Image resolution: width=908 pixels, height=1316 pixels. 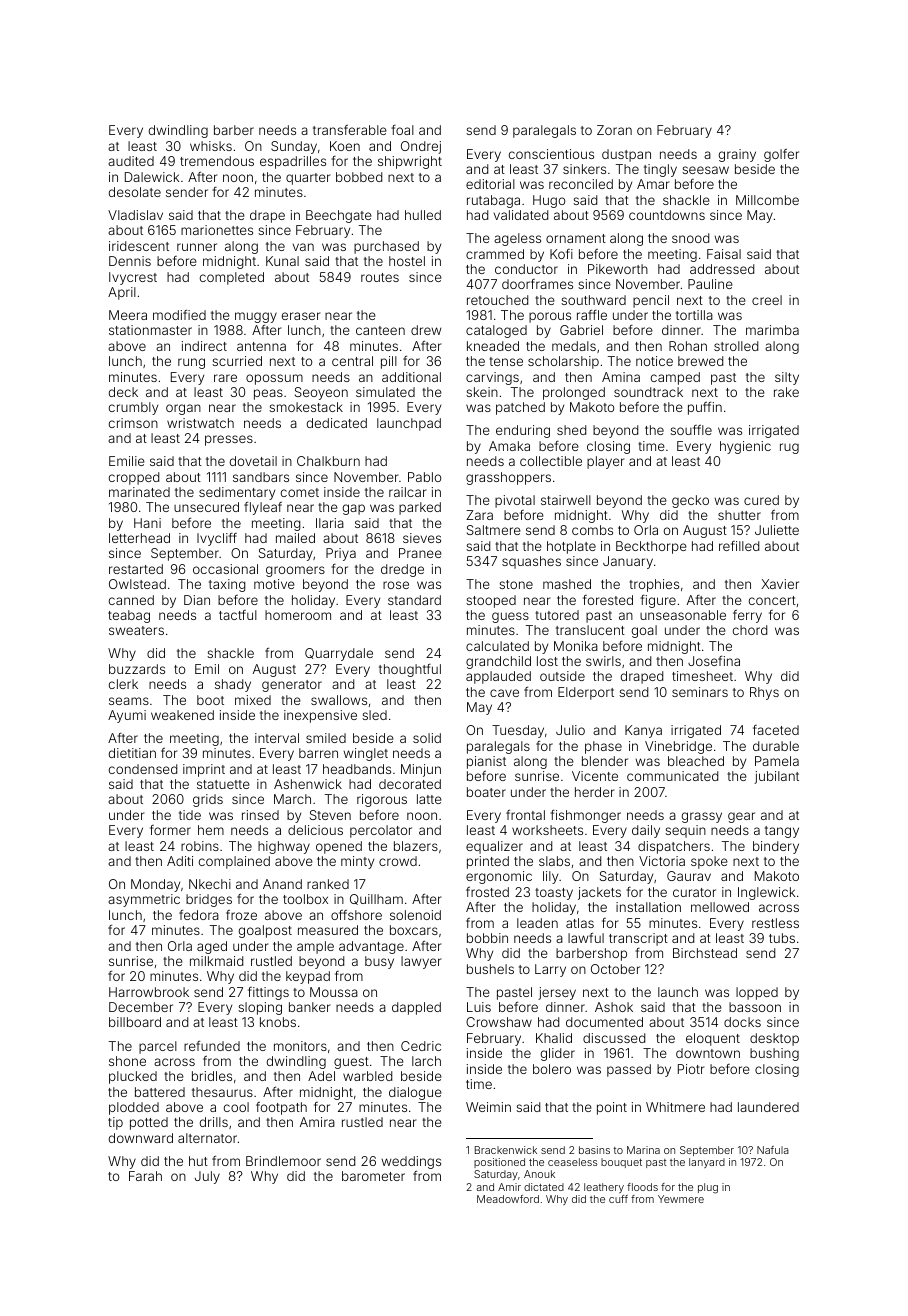 I want to click on July, so click(x=207, y=1177).
